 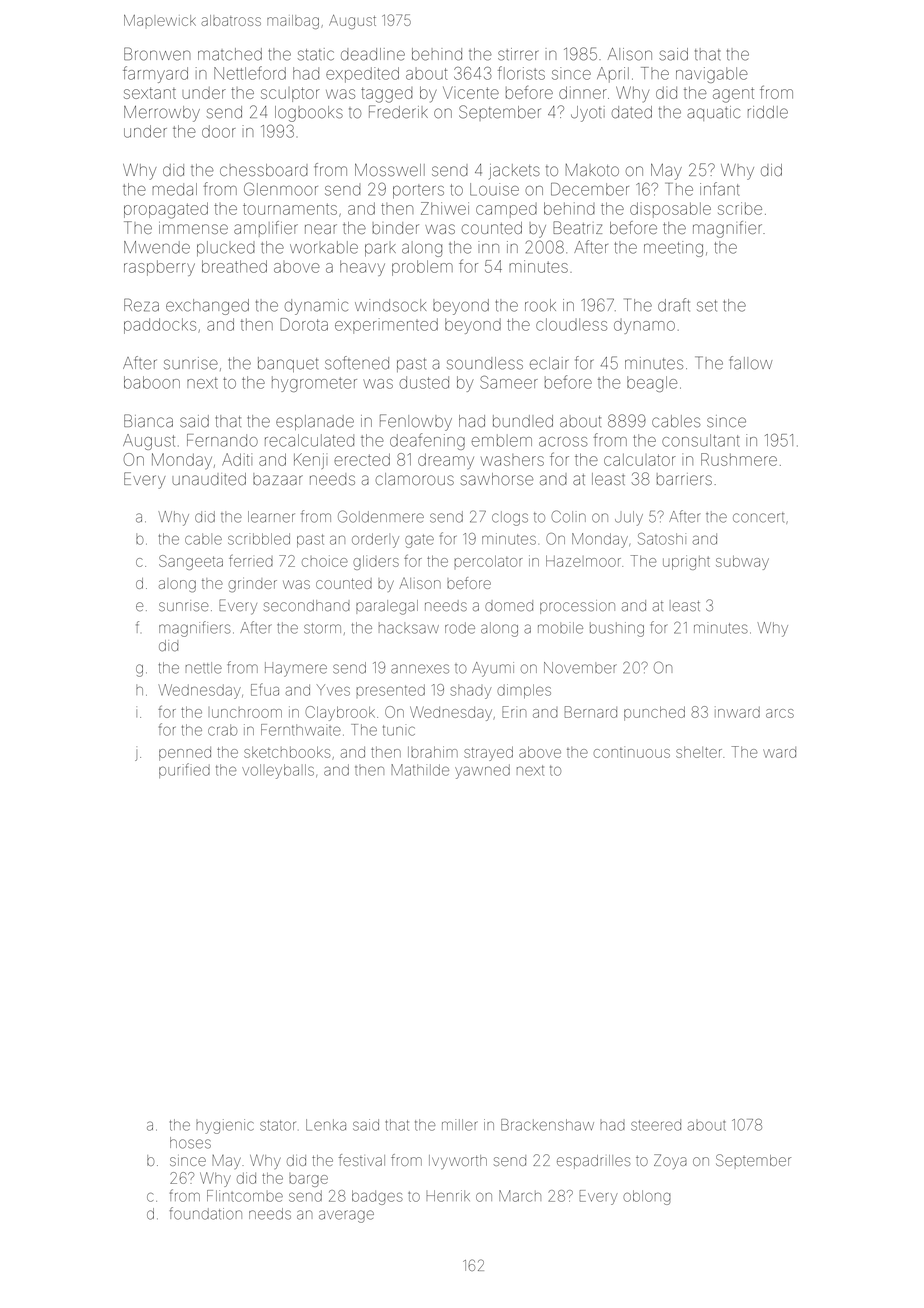 What do you see at coordinates (420, 669) in the page?
I see `annexes` at bounding box center [420, 669].
